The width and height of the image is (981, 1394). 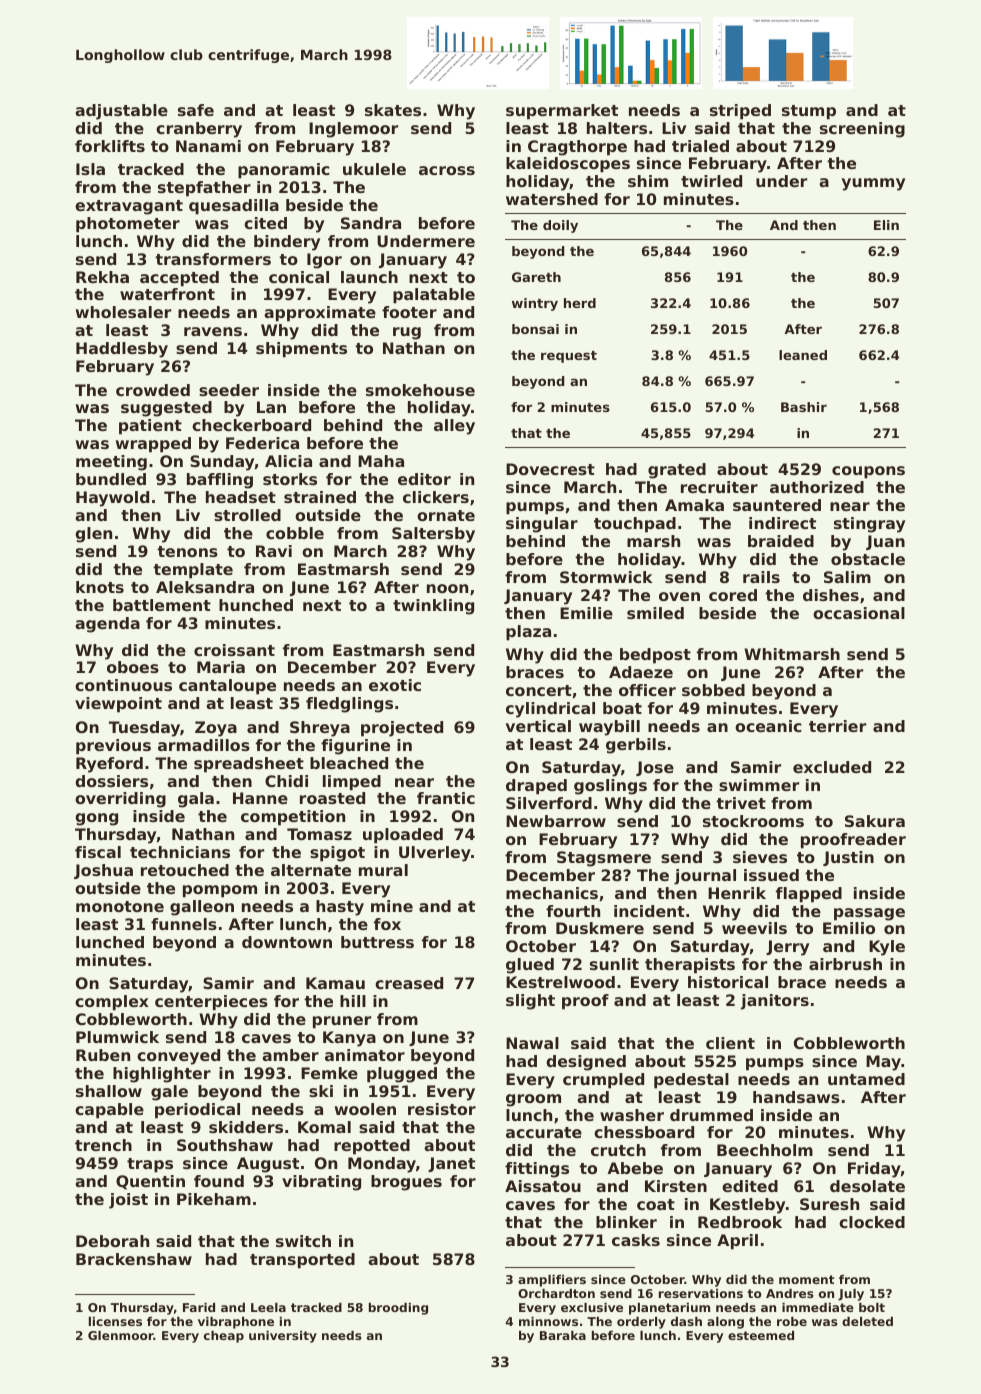 I want to click on photometer, so click(x=128, y=225).
